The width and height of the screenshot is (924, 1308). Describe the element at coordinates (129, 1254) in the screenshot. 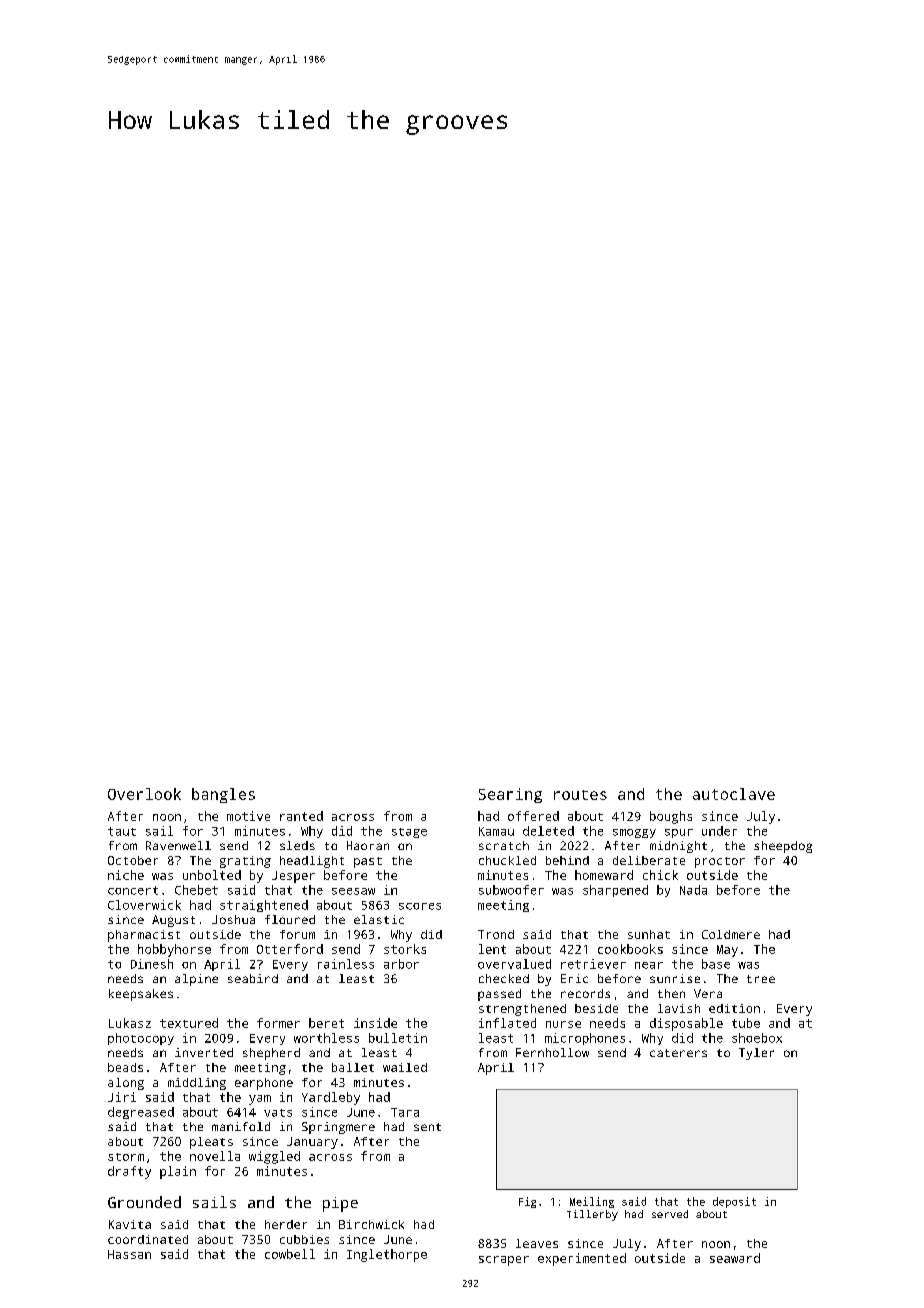

I see `Hassan` at that location.
